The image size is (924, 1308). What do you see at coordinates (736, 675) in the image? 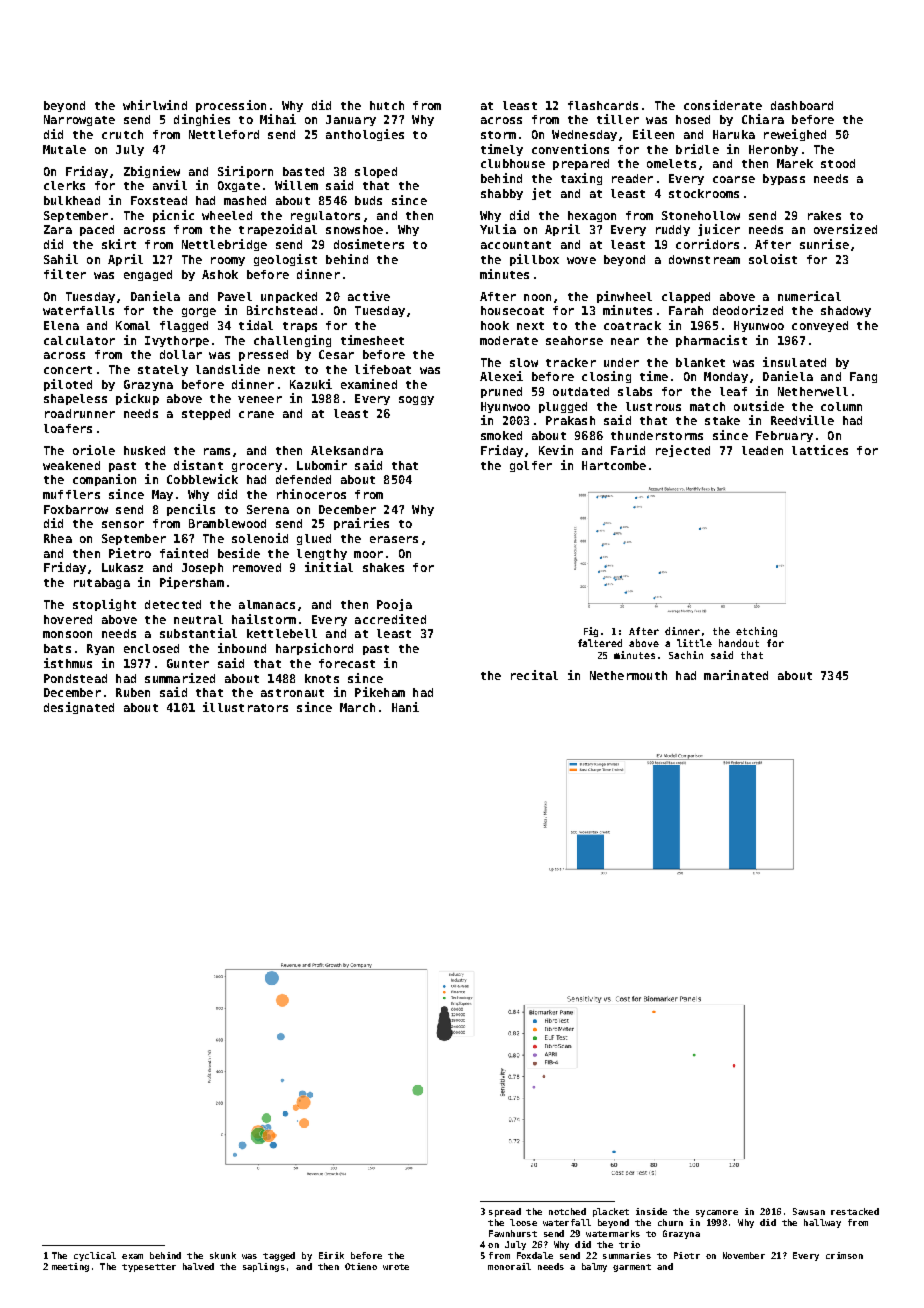
I see `marinated` at bounding box center [736, 675].
